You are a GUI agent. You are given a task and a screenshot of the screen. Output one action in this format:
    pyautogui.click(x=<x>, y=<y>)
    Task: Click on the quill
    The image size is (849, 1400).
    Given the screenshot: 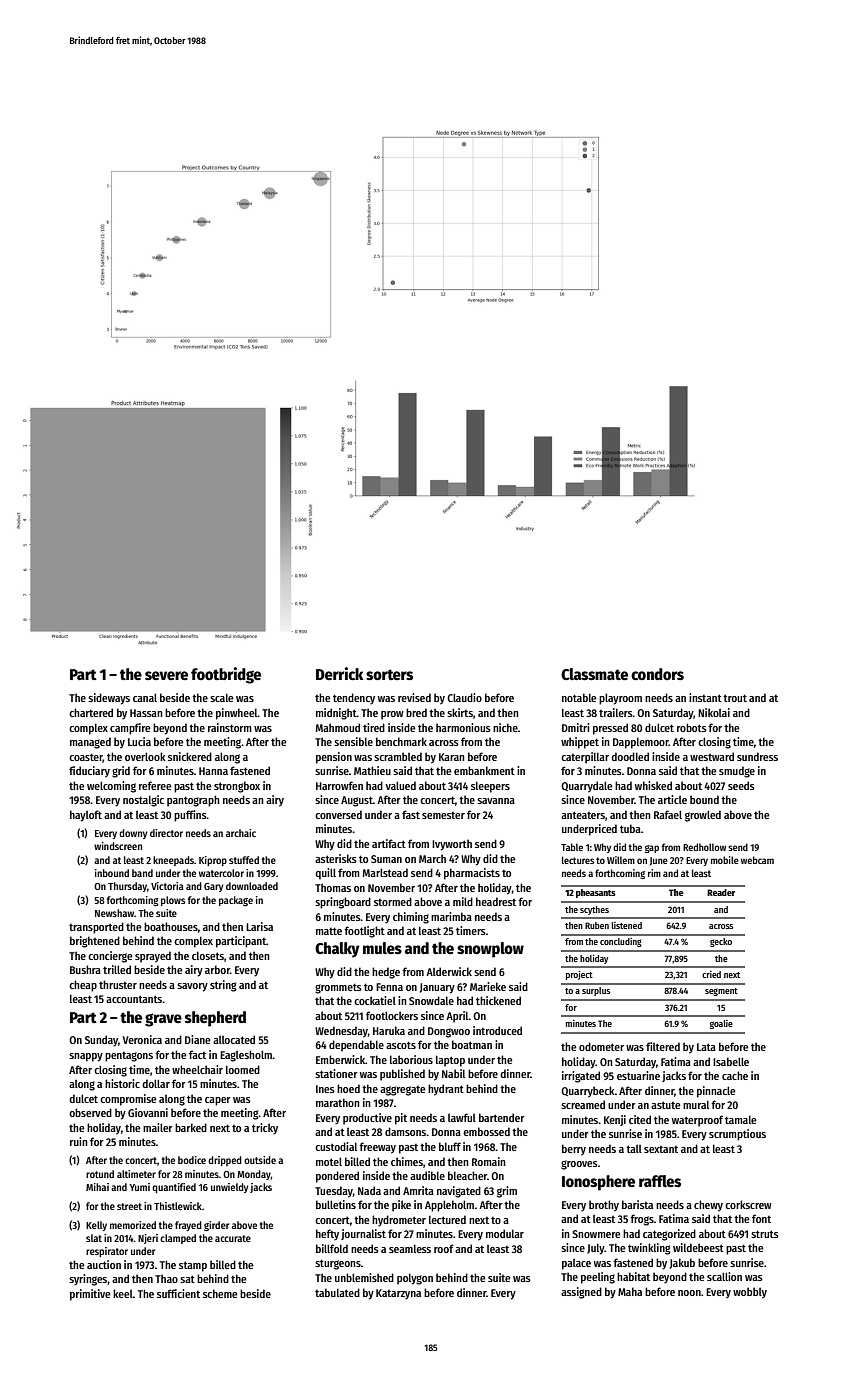 What is the action you would take?
    pyautogui.click(x=325, y=874)
